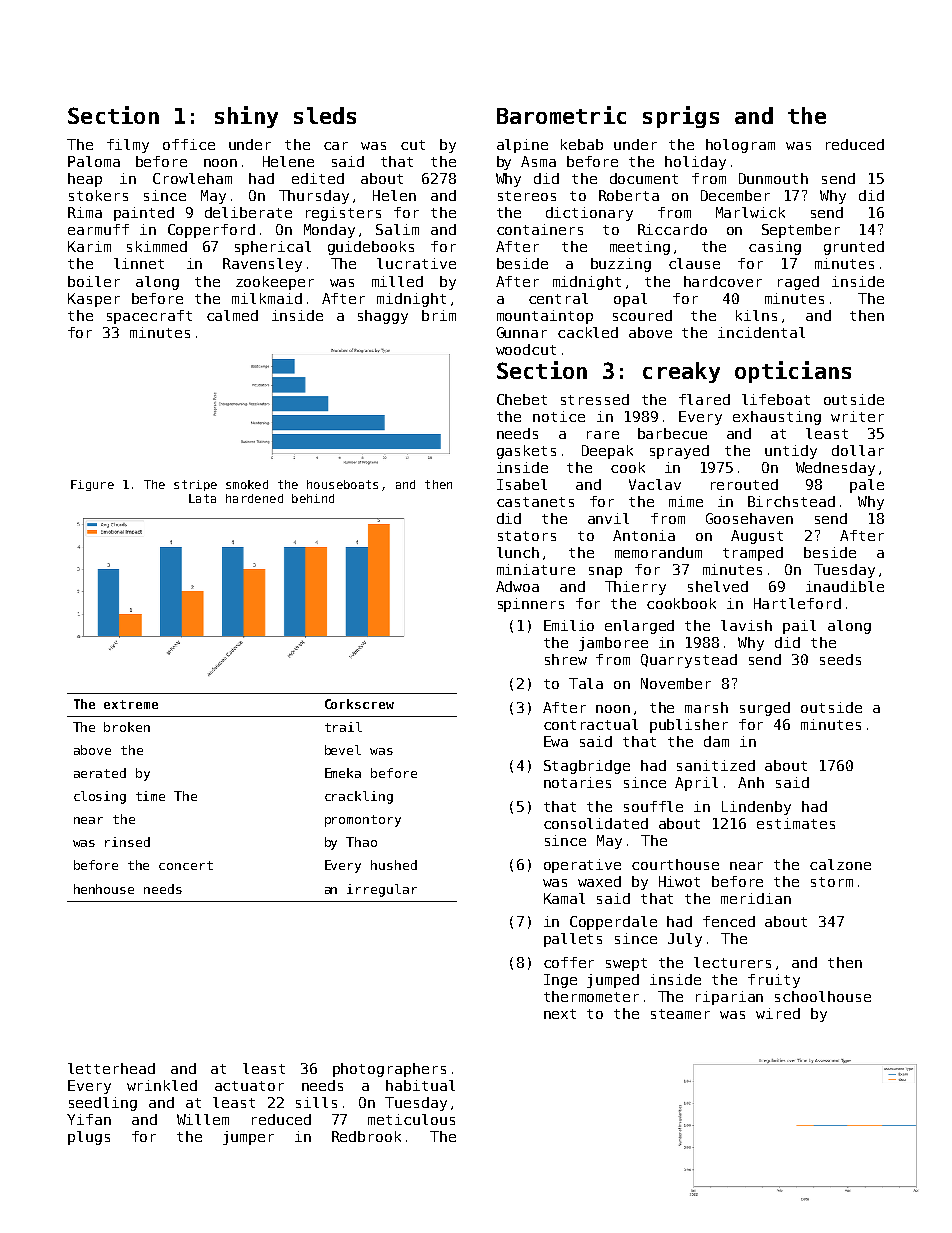 This document has height=1233, width=952. I want to click on Corkscrew, so click(359, 704).
